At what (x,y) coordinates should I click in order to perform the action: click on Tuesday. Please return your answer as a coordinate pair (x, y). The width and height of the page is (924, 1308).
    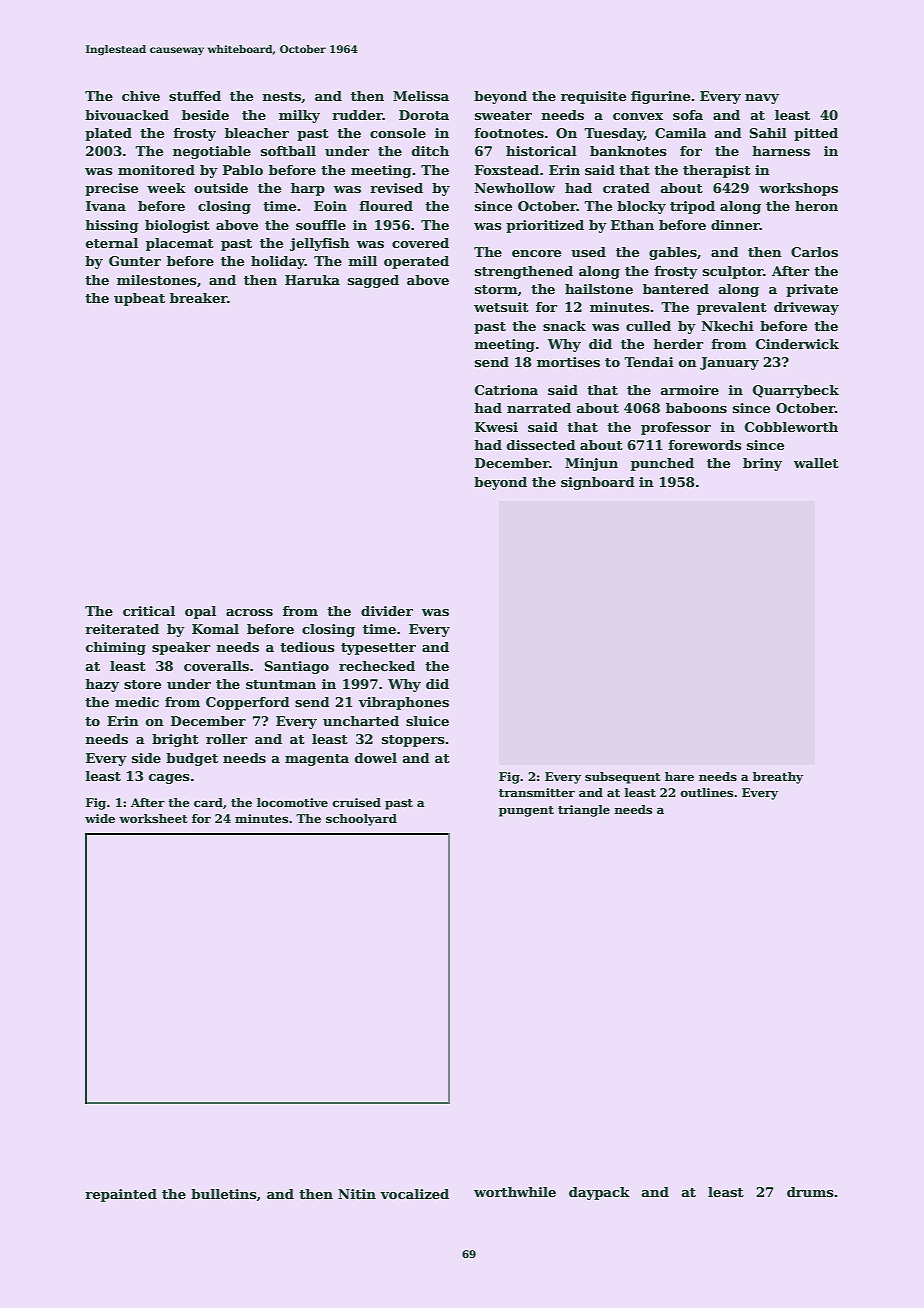
    Looking at the image, I should click on (614, 134).
